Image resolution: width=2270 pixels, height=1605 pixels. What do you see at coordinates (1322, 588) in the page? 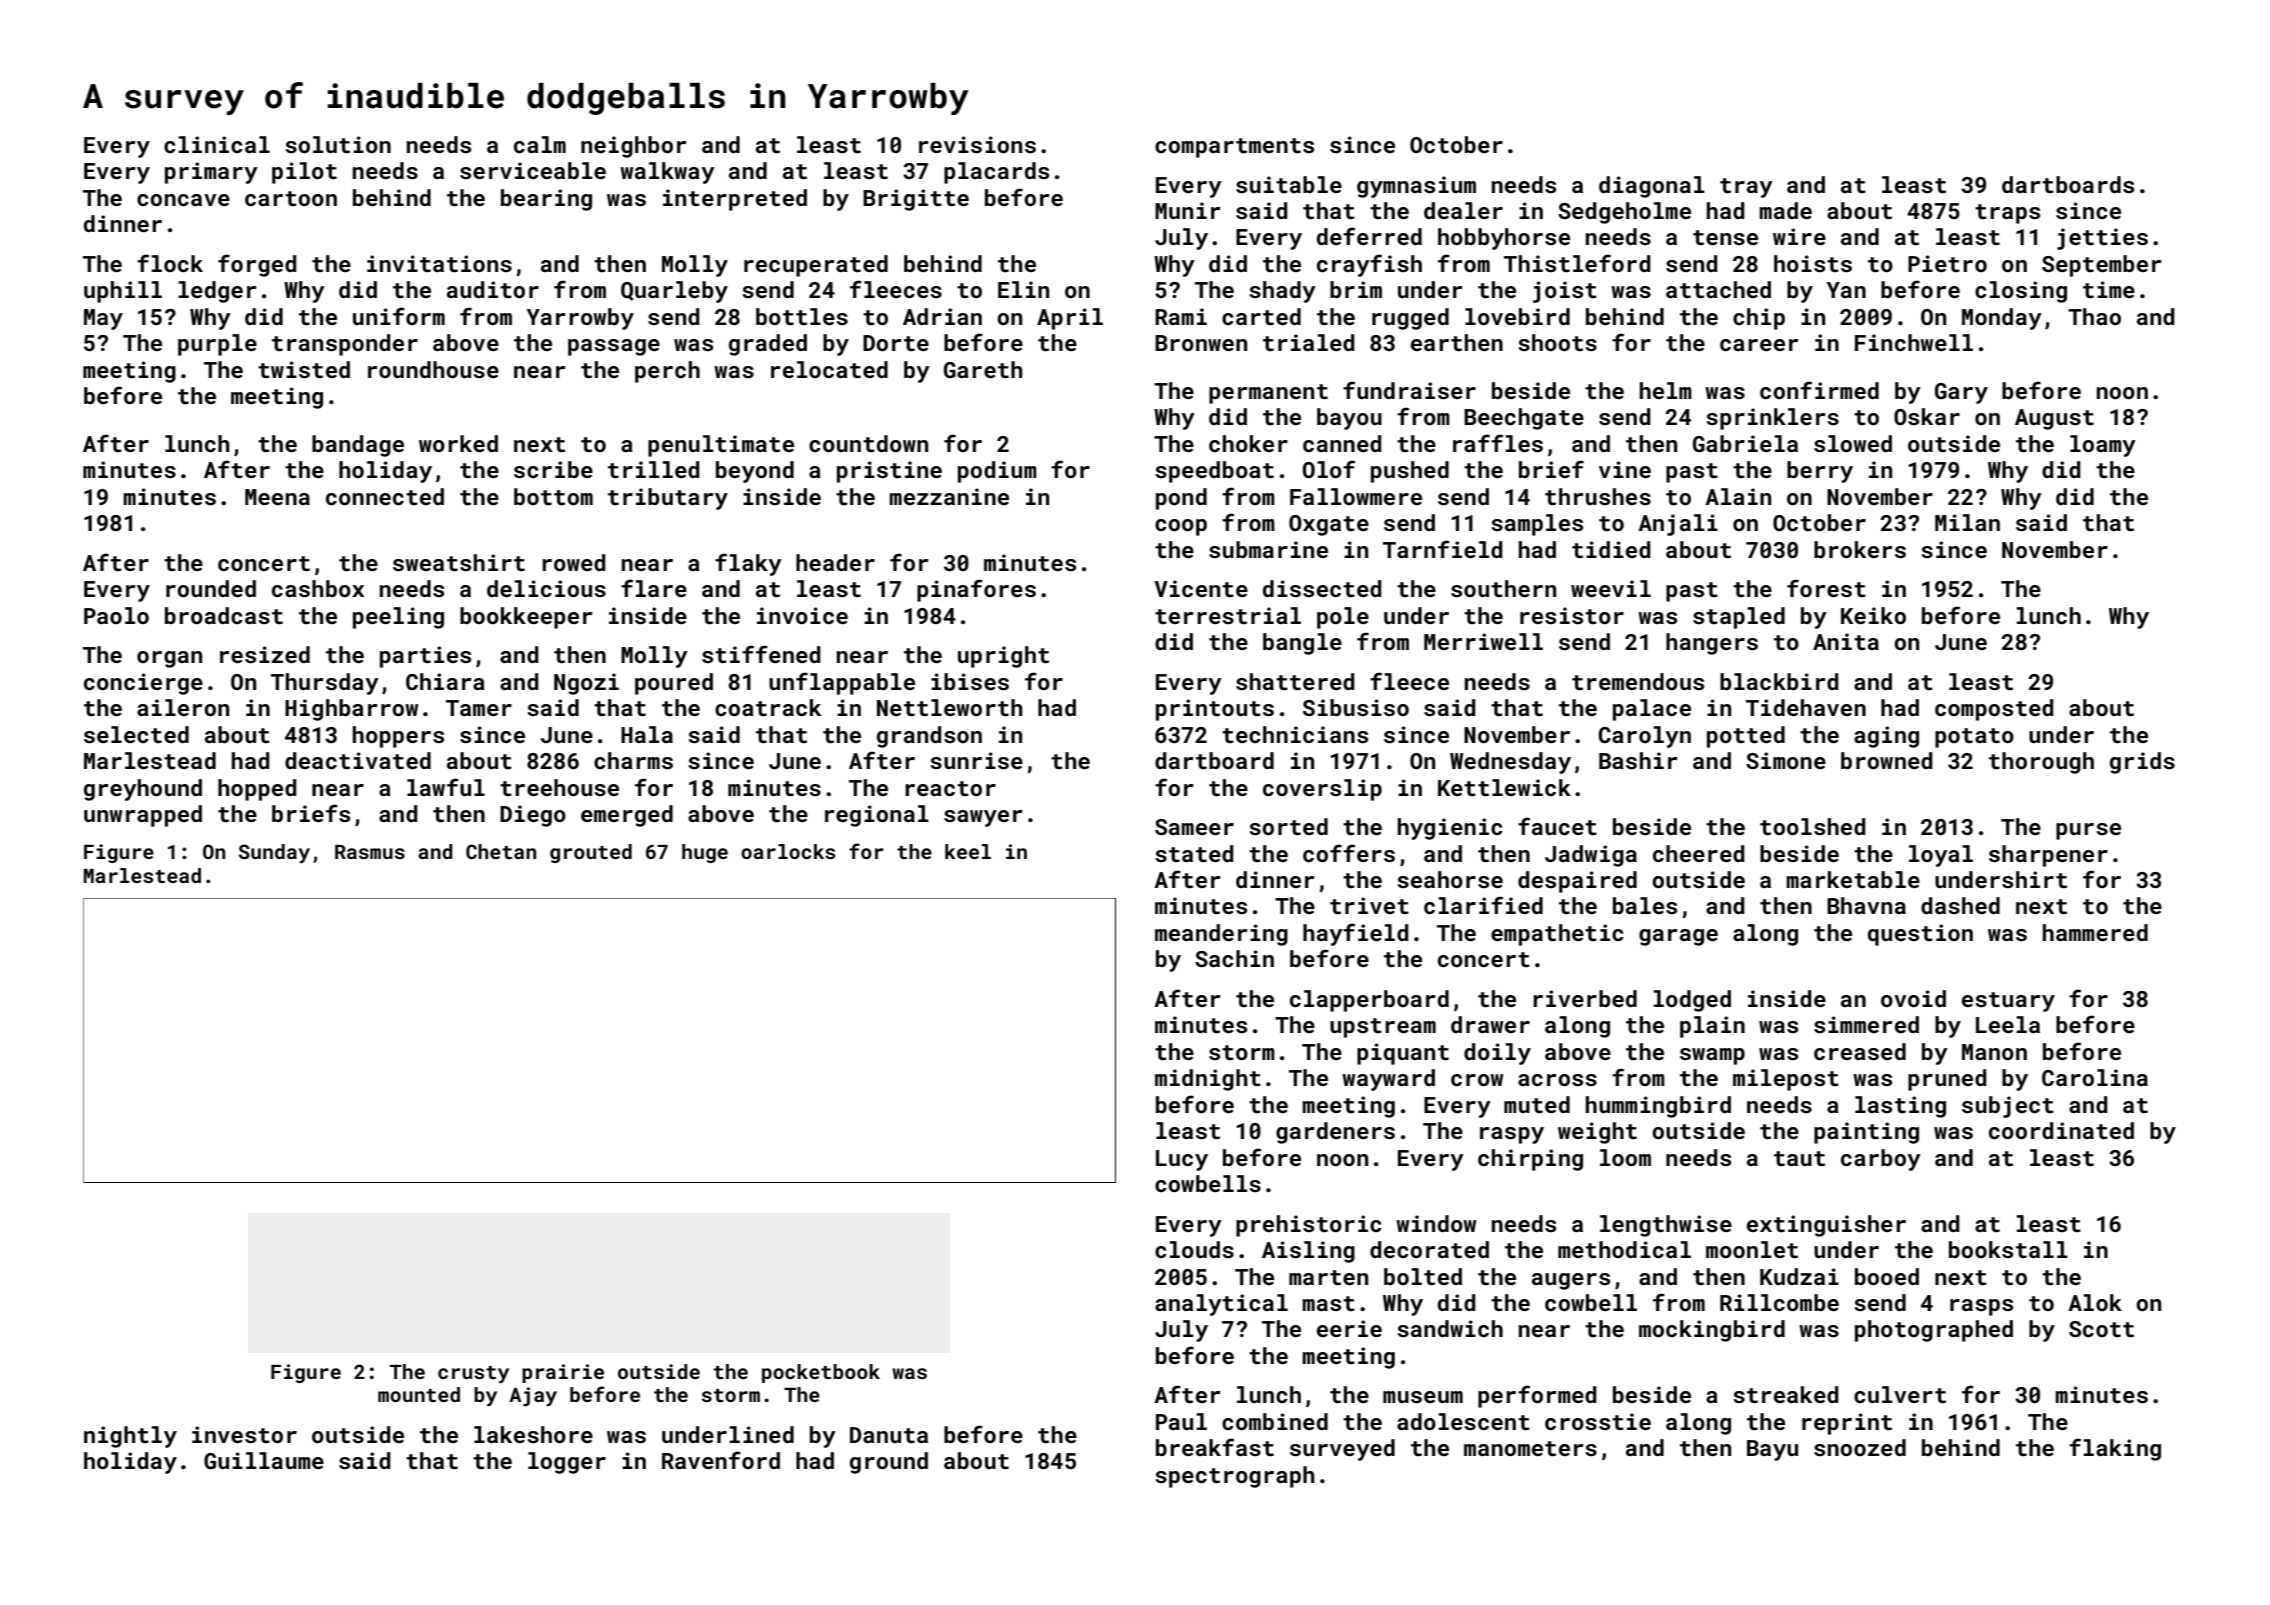
I see `dissected` at bounding box center [1322, 588].
